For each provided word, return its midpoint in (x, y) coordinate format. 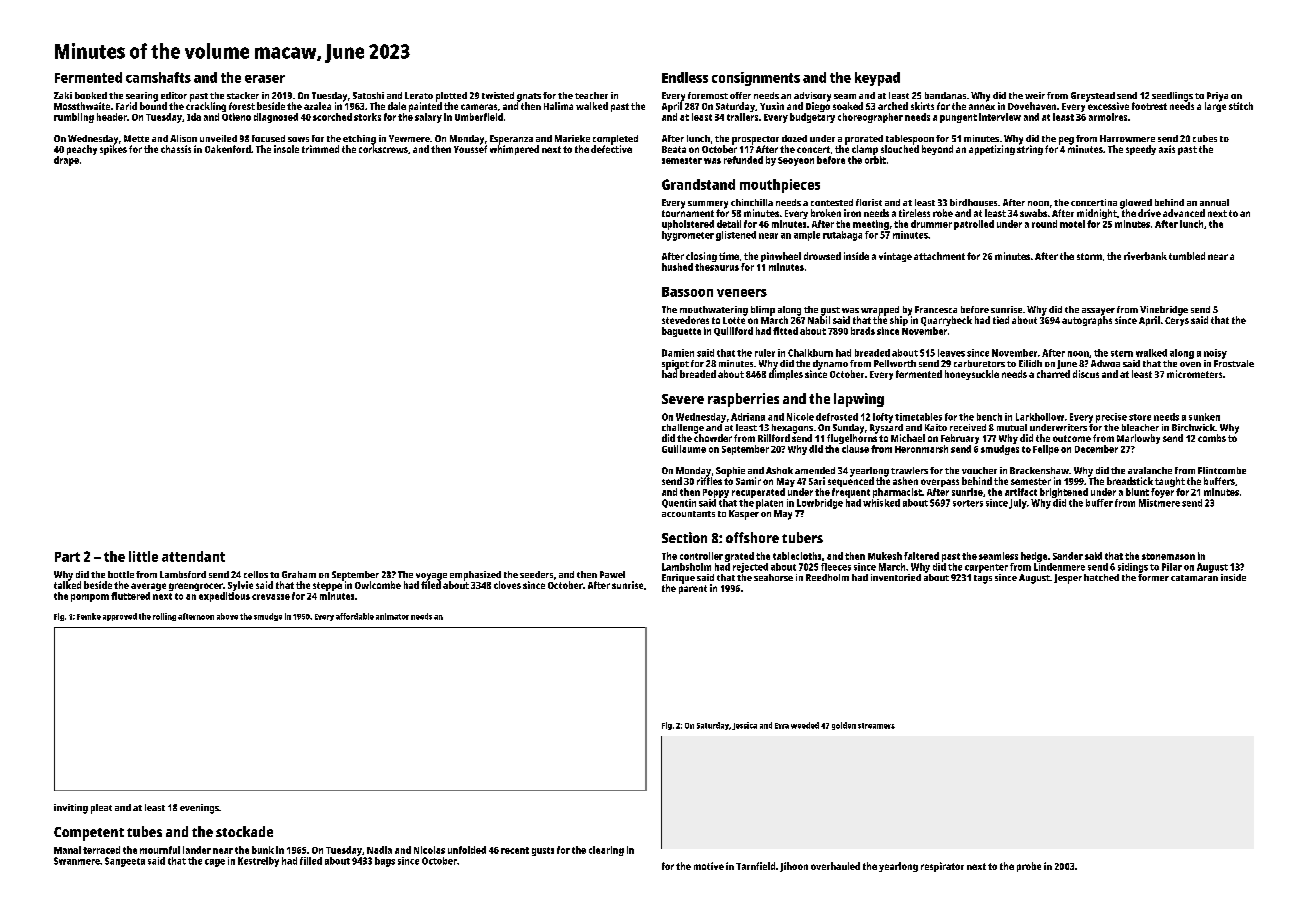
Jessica (744, 726)
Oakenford (228, 149)
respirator (942, 867)
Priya (1217, 97)
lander (197, 850)
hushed (677, 267)
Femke (89, 616)
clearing (606, 851)
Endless (685, 77)
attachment (939, 256)
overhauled (835, 866)
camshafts (158, 77)
